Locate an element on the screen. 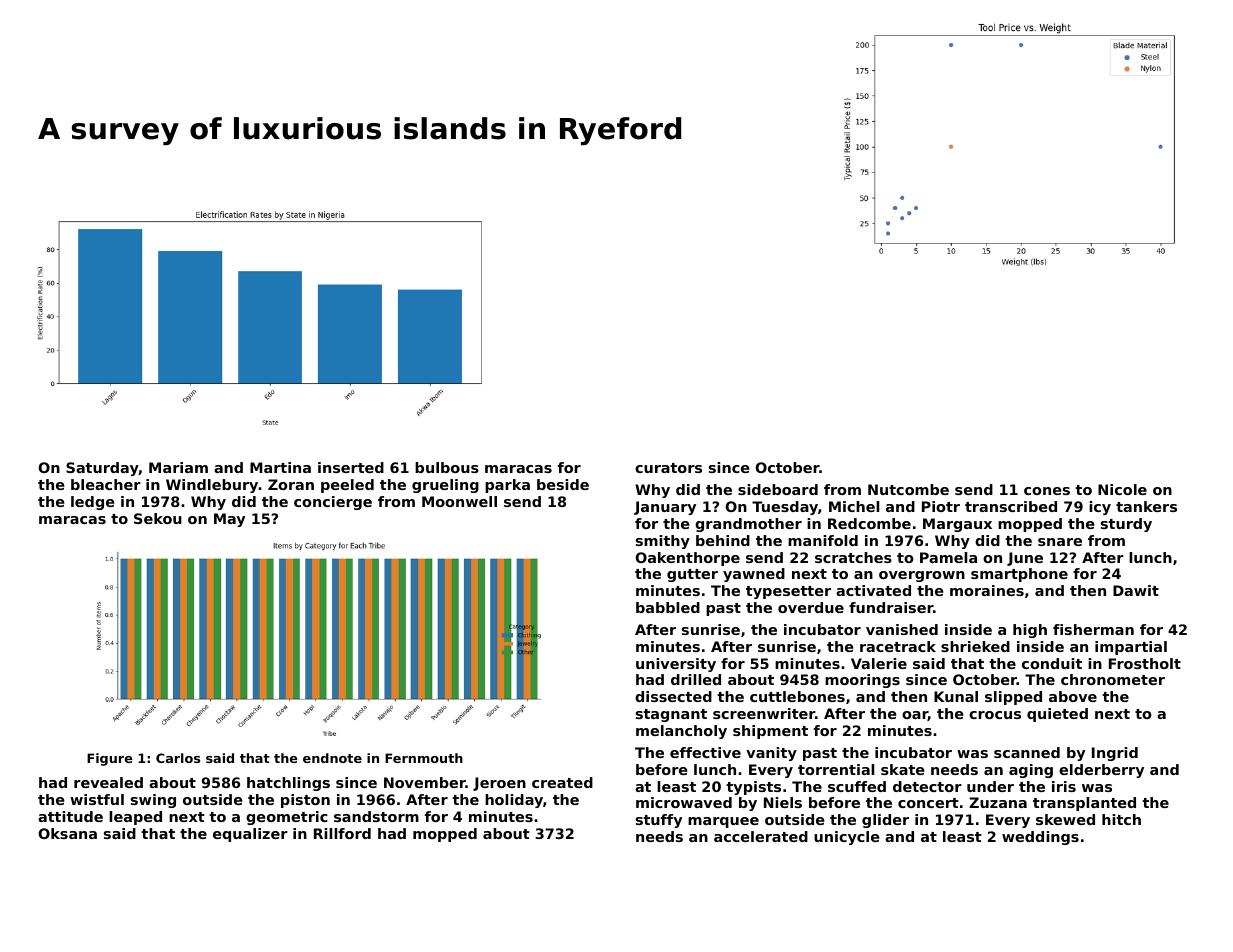 Image resolution: width=1233 pixels, height=952 pixels. wistful is located at coordinates (97, 799).
